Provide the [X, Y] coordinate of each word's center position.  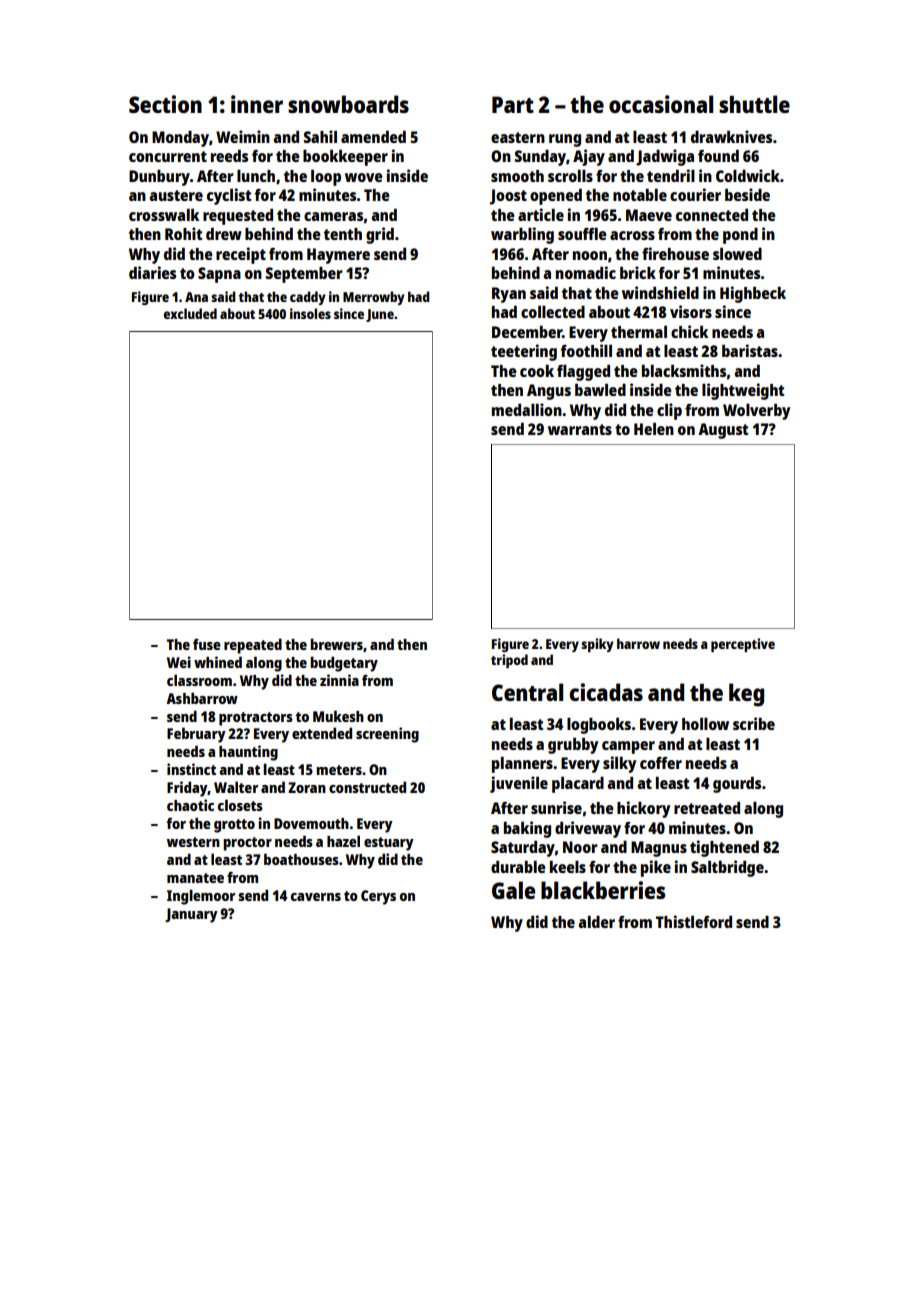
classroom [199, 680]
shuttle [754, 104]
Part [513, 104]
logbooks [599, 725]
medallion [527, 409]
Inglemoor [201, 897]
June [380, 315]
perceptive [743, 645]
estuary [389, 844]
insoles [310, 313]
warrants [580, 429]
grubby [573, 745]
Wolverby [756, 411]
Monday [180, 139]
